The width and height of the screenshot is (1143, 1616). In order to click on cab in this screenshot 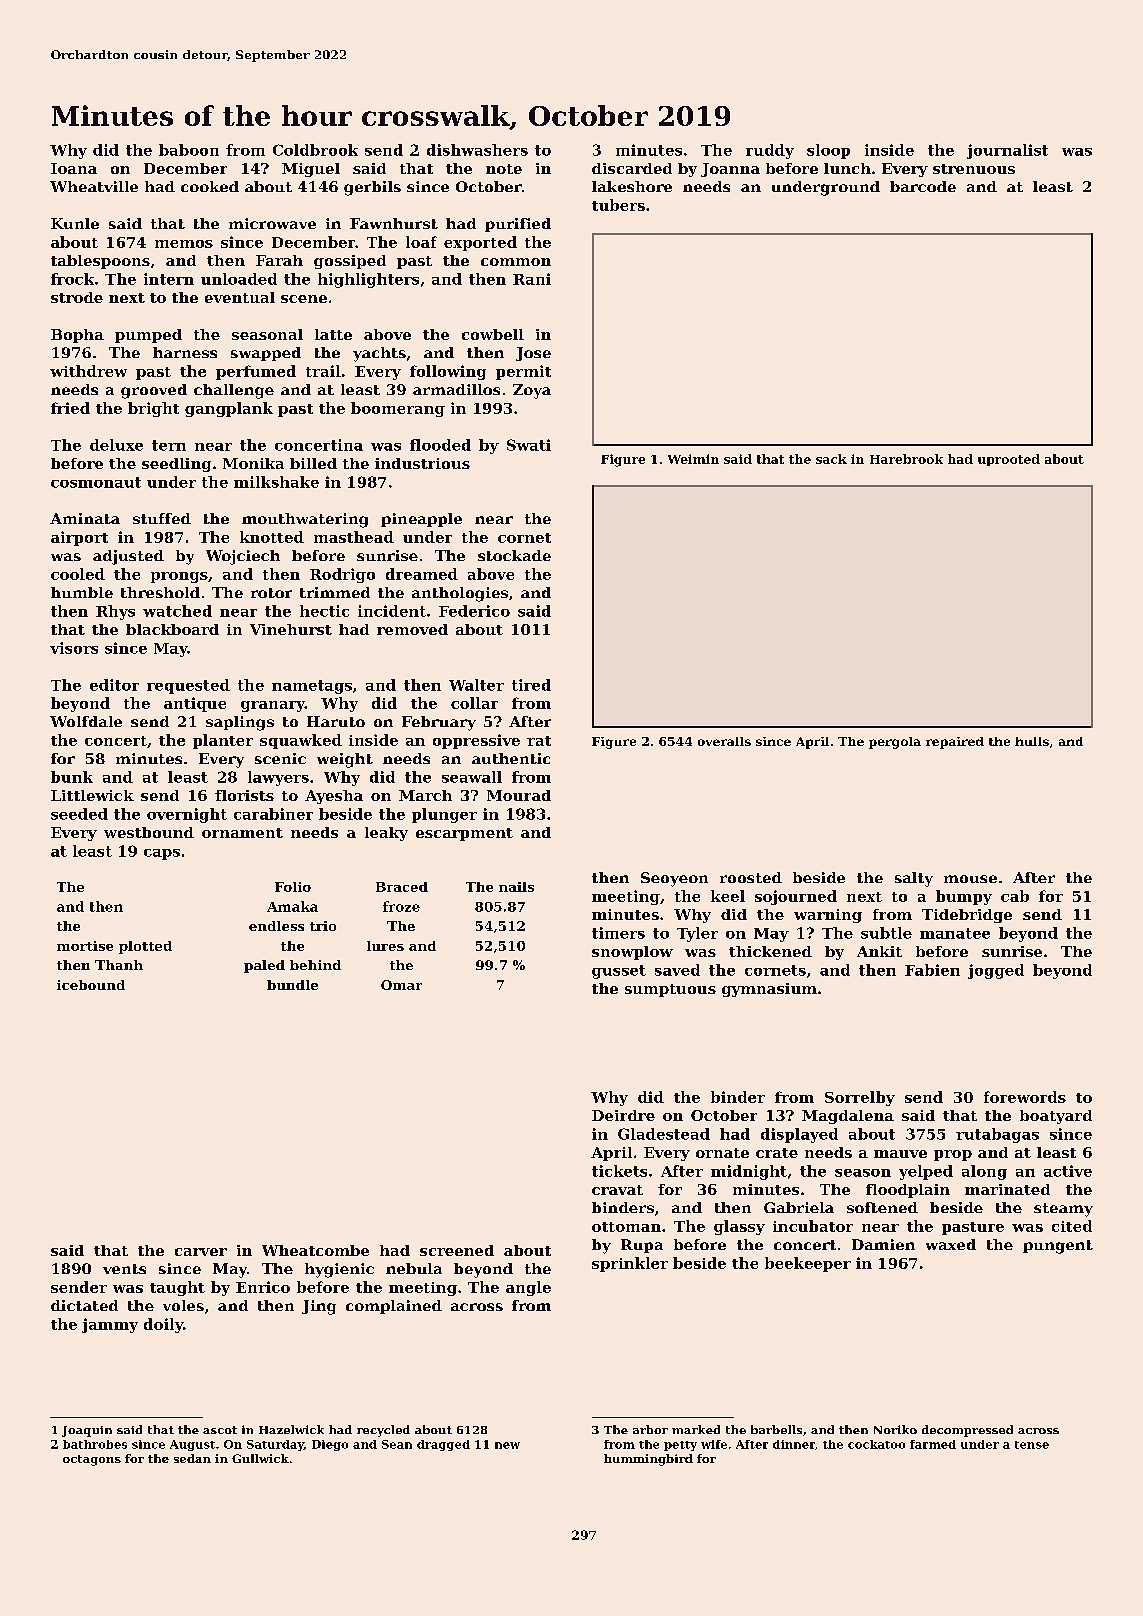, I will do `click(1015, 896)`.
